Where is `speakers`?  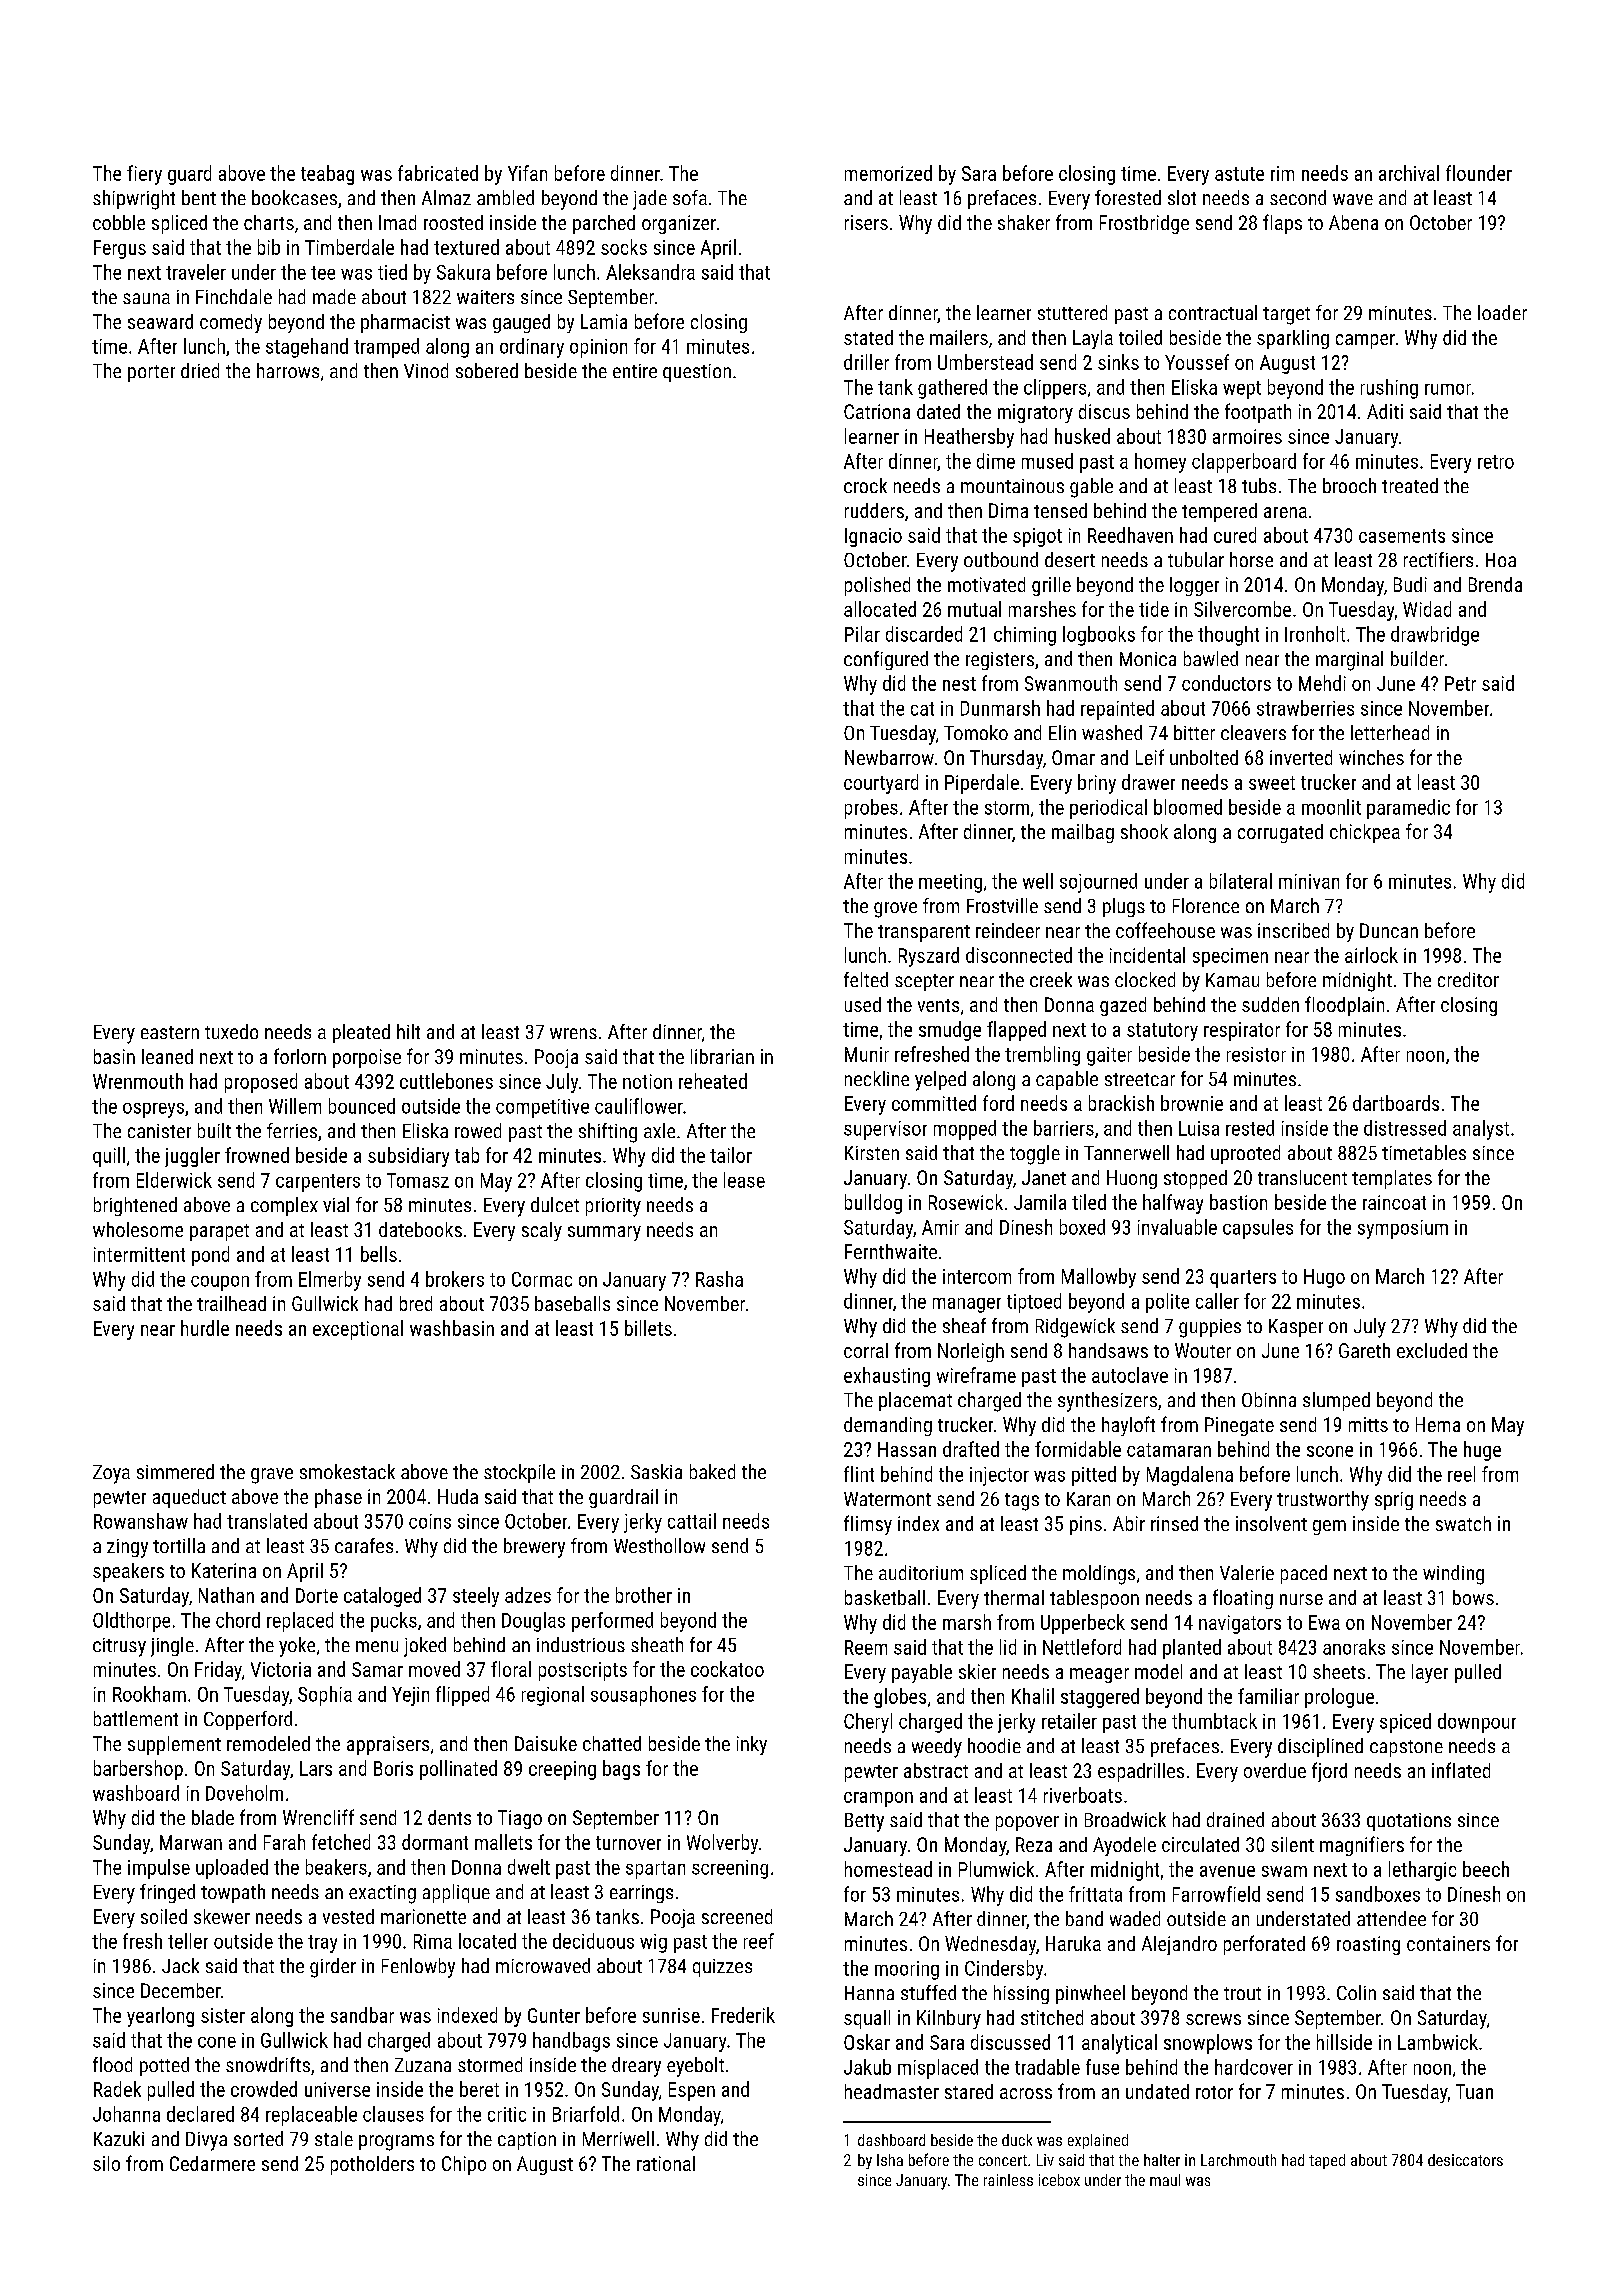
speakers is located at coordinates (128, 1572).
